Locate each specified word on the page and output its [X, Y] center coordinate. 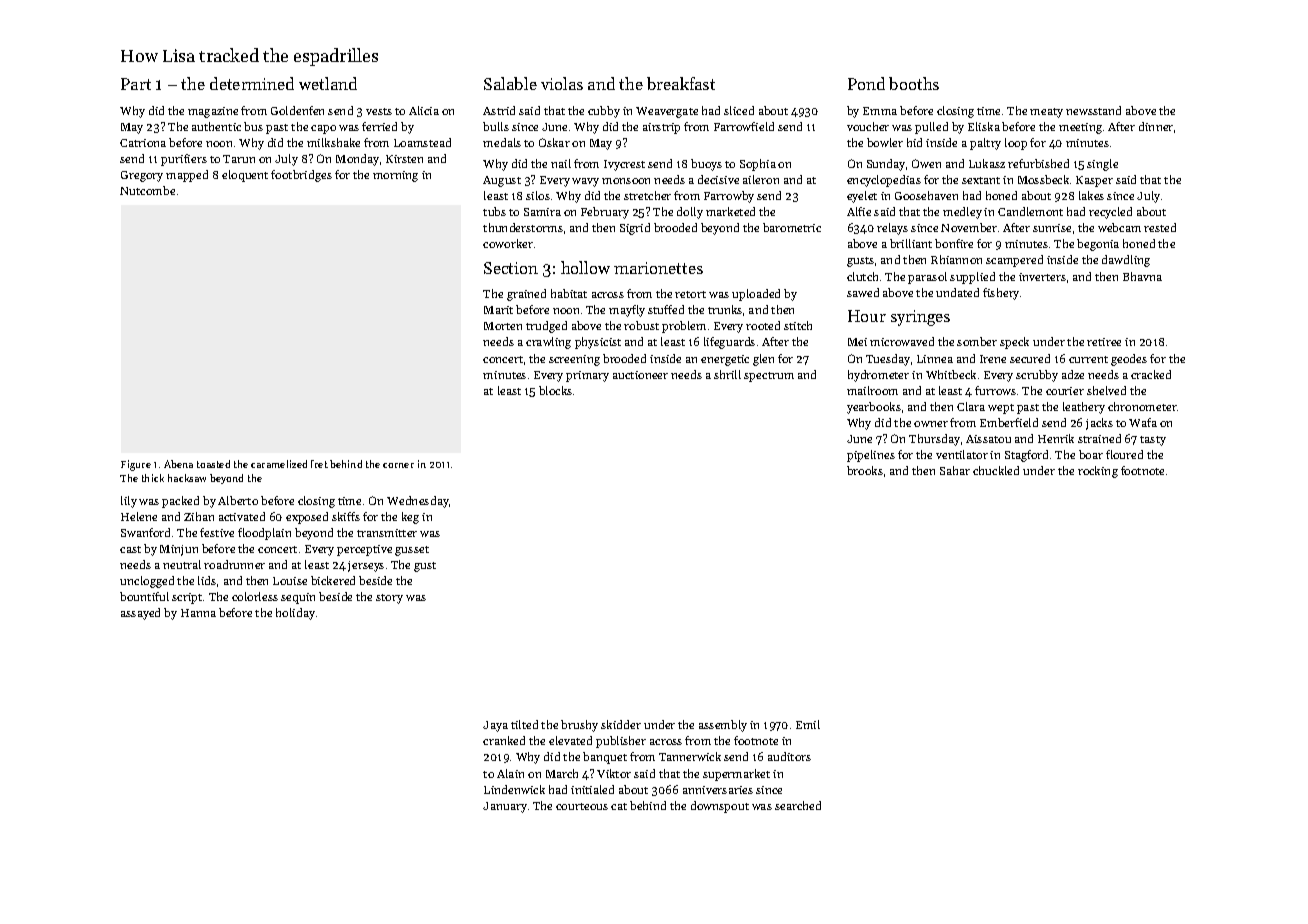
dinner [1156, 126]
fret [319, 464]
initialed [592, 789]
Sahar [955, 470]
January [505, 807]
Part [136, 84]
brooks [865, 470]
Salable [510, 83]
